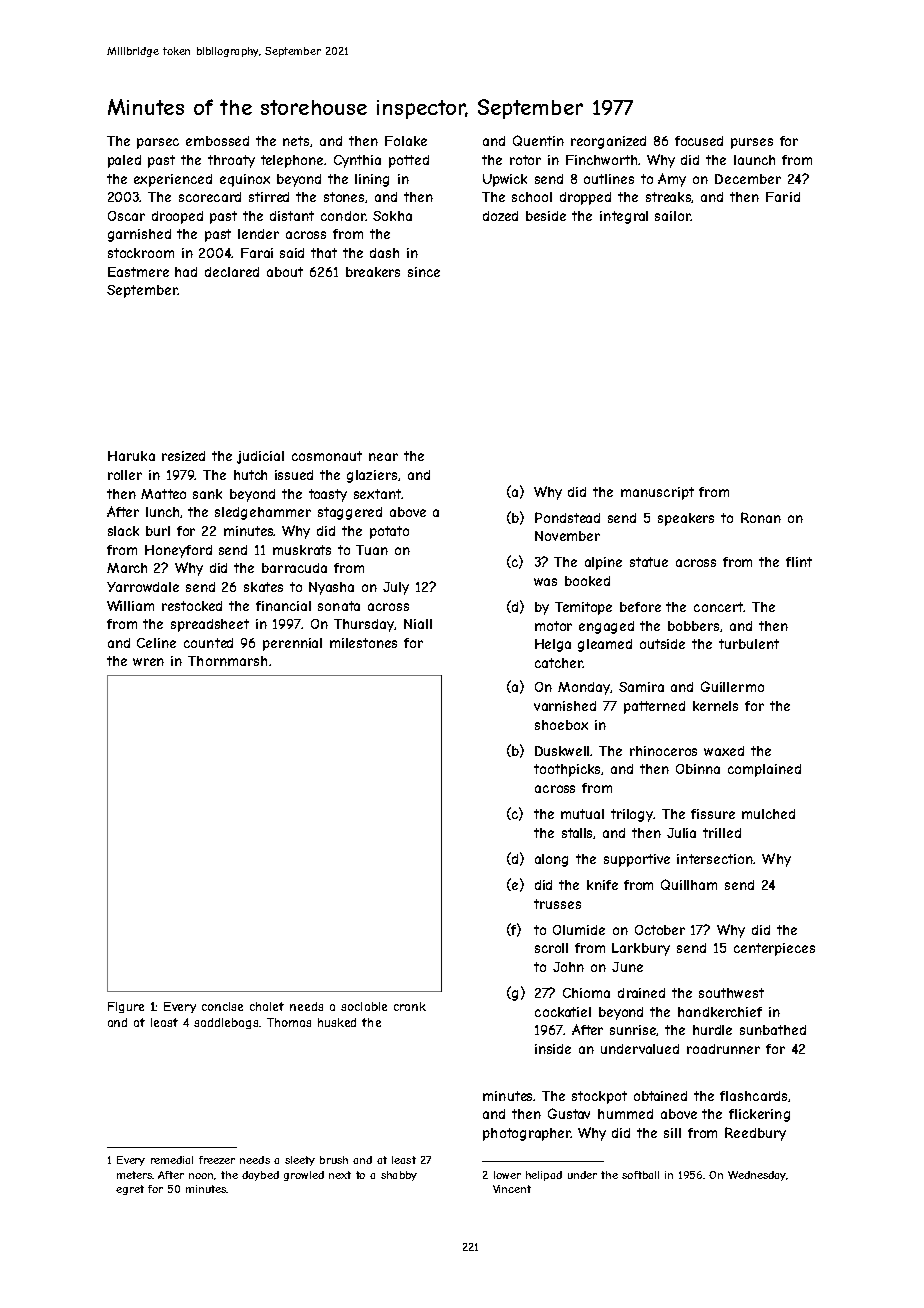 The height and width of the document is (1308, 924). I want to click on sailor, so click(673, 216).
